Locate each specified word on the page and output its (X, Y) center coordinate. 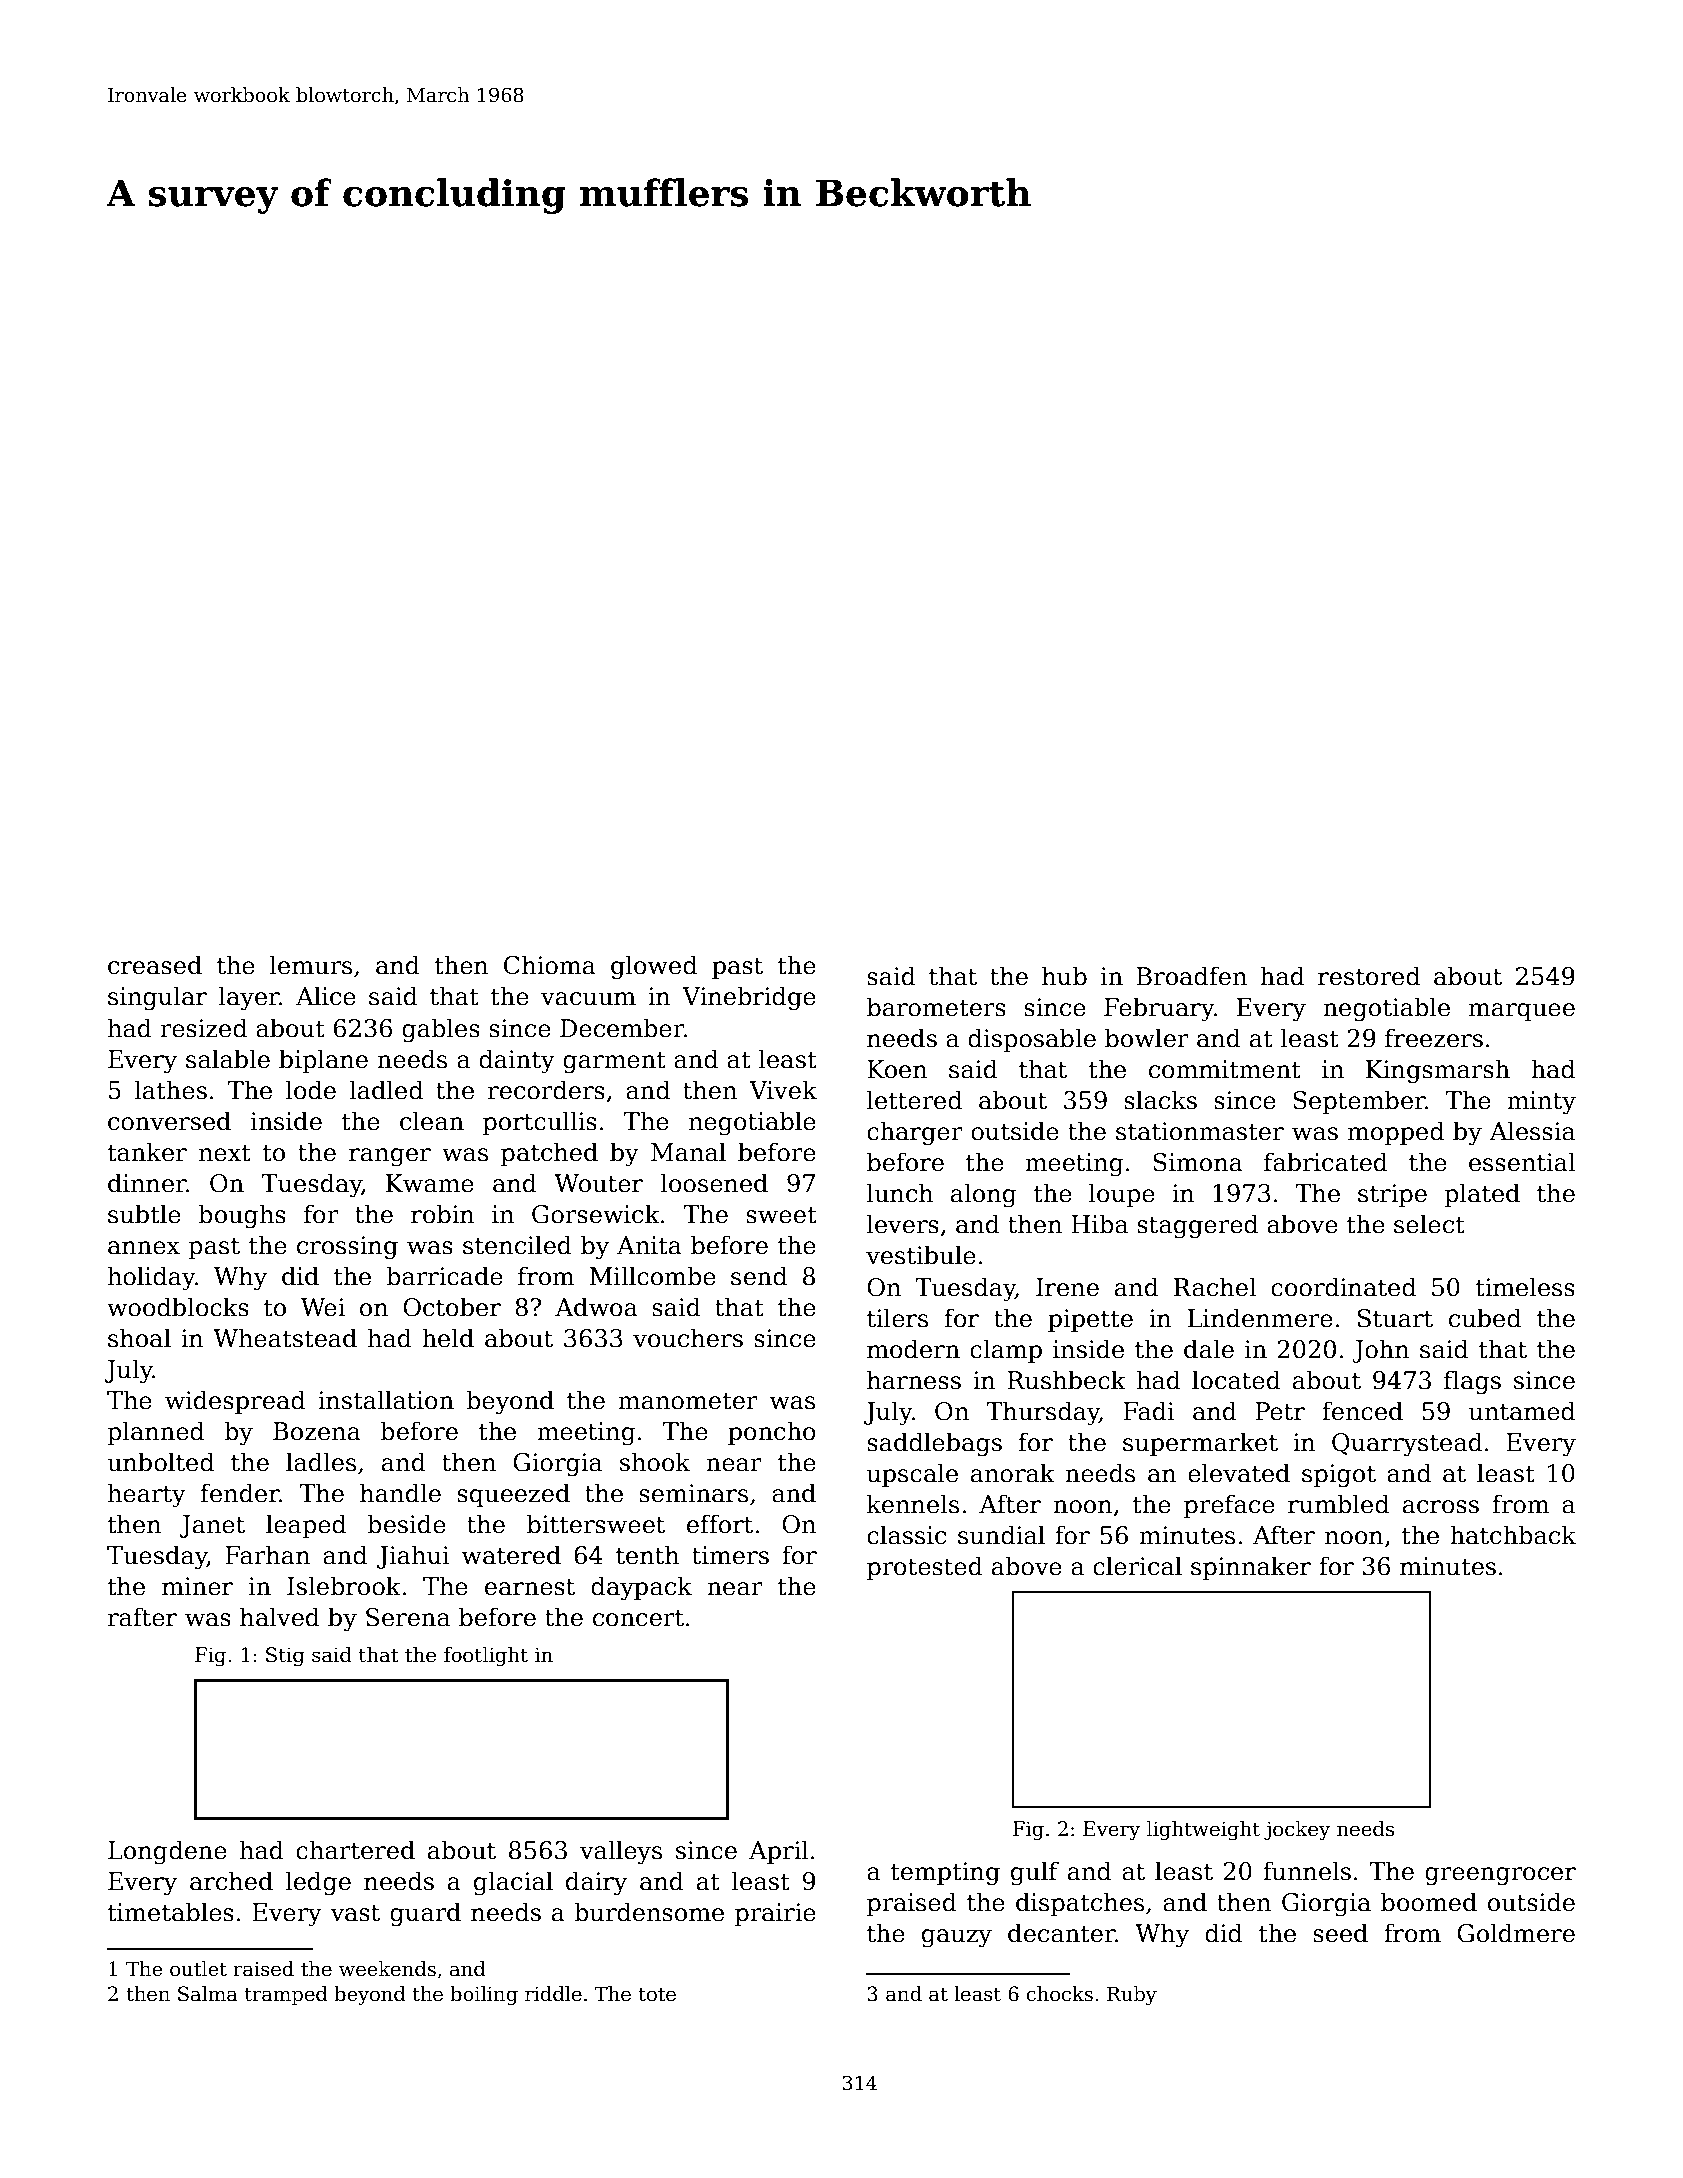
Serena (408, 1617)
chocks (1059, 1994)
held (448, 1338)
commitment (1225, 1069)
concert (638, 1618)
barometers (936, 1007)
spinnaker (1251, 1568)
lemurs (311, 965)
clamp (1006, 1351)
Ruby (1132, 1996)
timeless (1525, 1287)
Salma (208, 1994)
